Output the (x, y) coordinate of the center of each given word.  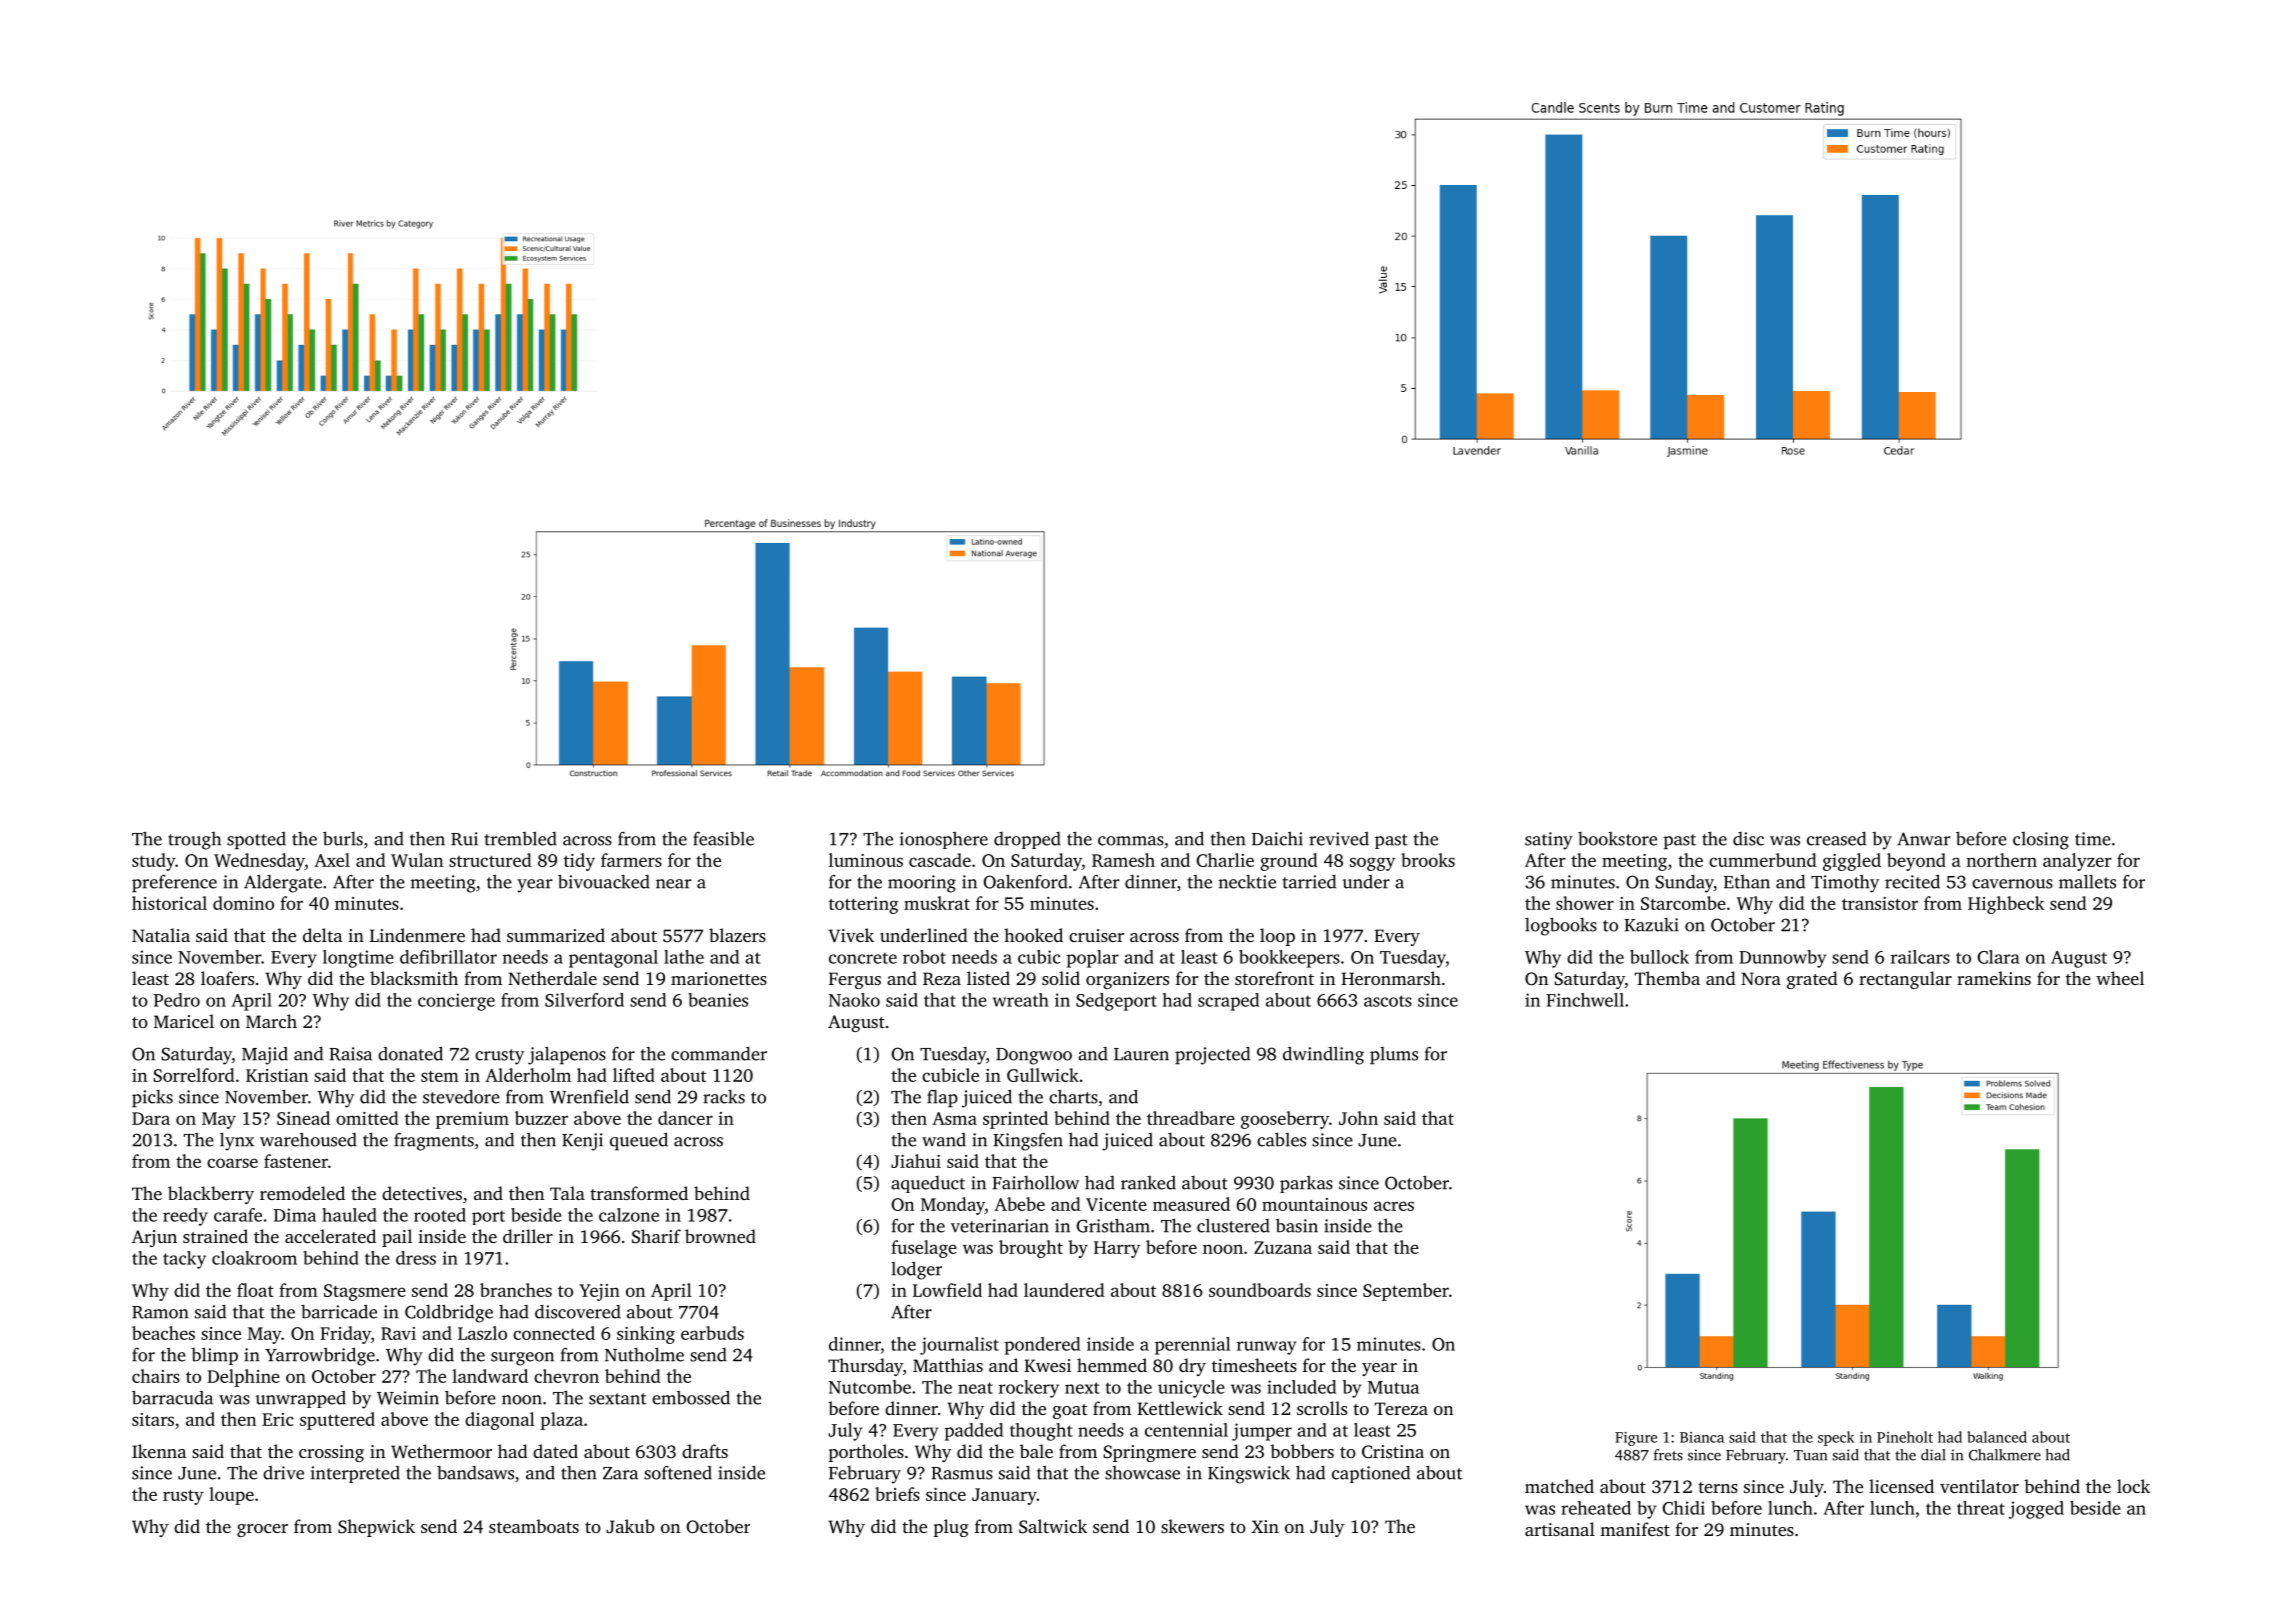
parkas (1306, 1184)
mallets (2087, 881)
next (1082, 1388)
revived (1339, 839)
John (1358, 1118)
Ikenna (159, 1451)
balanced (1997, 1437)
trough (194, 841)
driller (528, 1236)
